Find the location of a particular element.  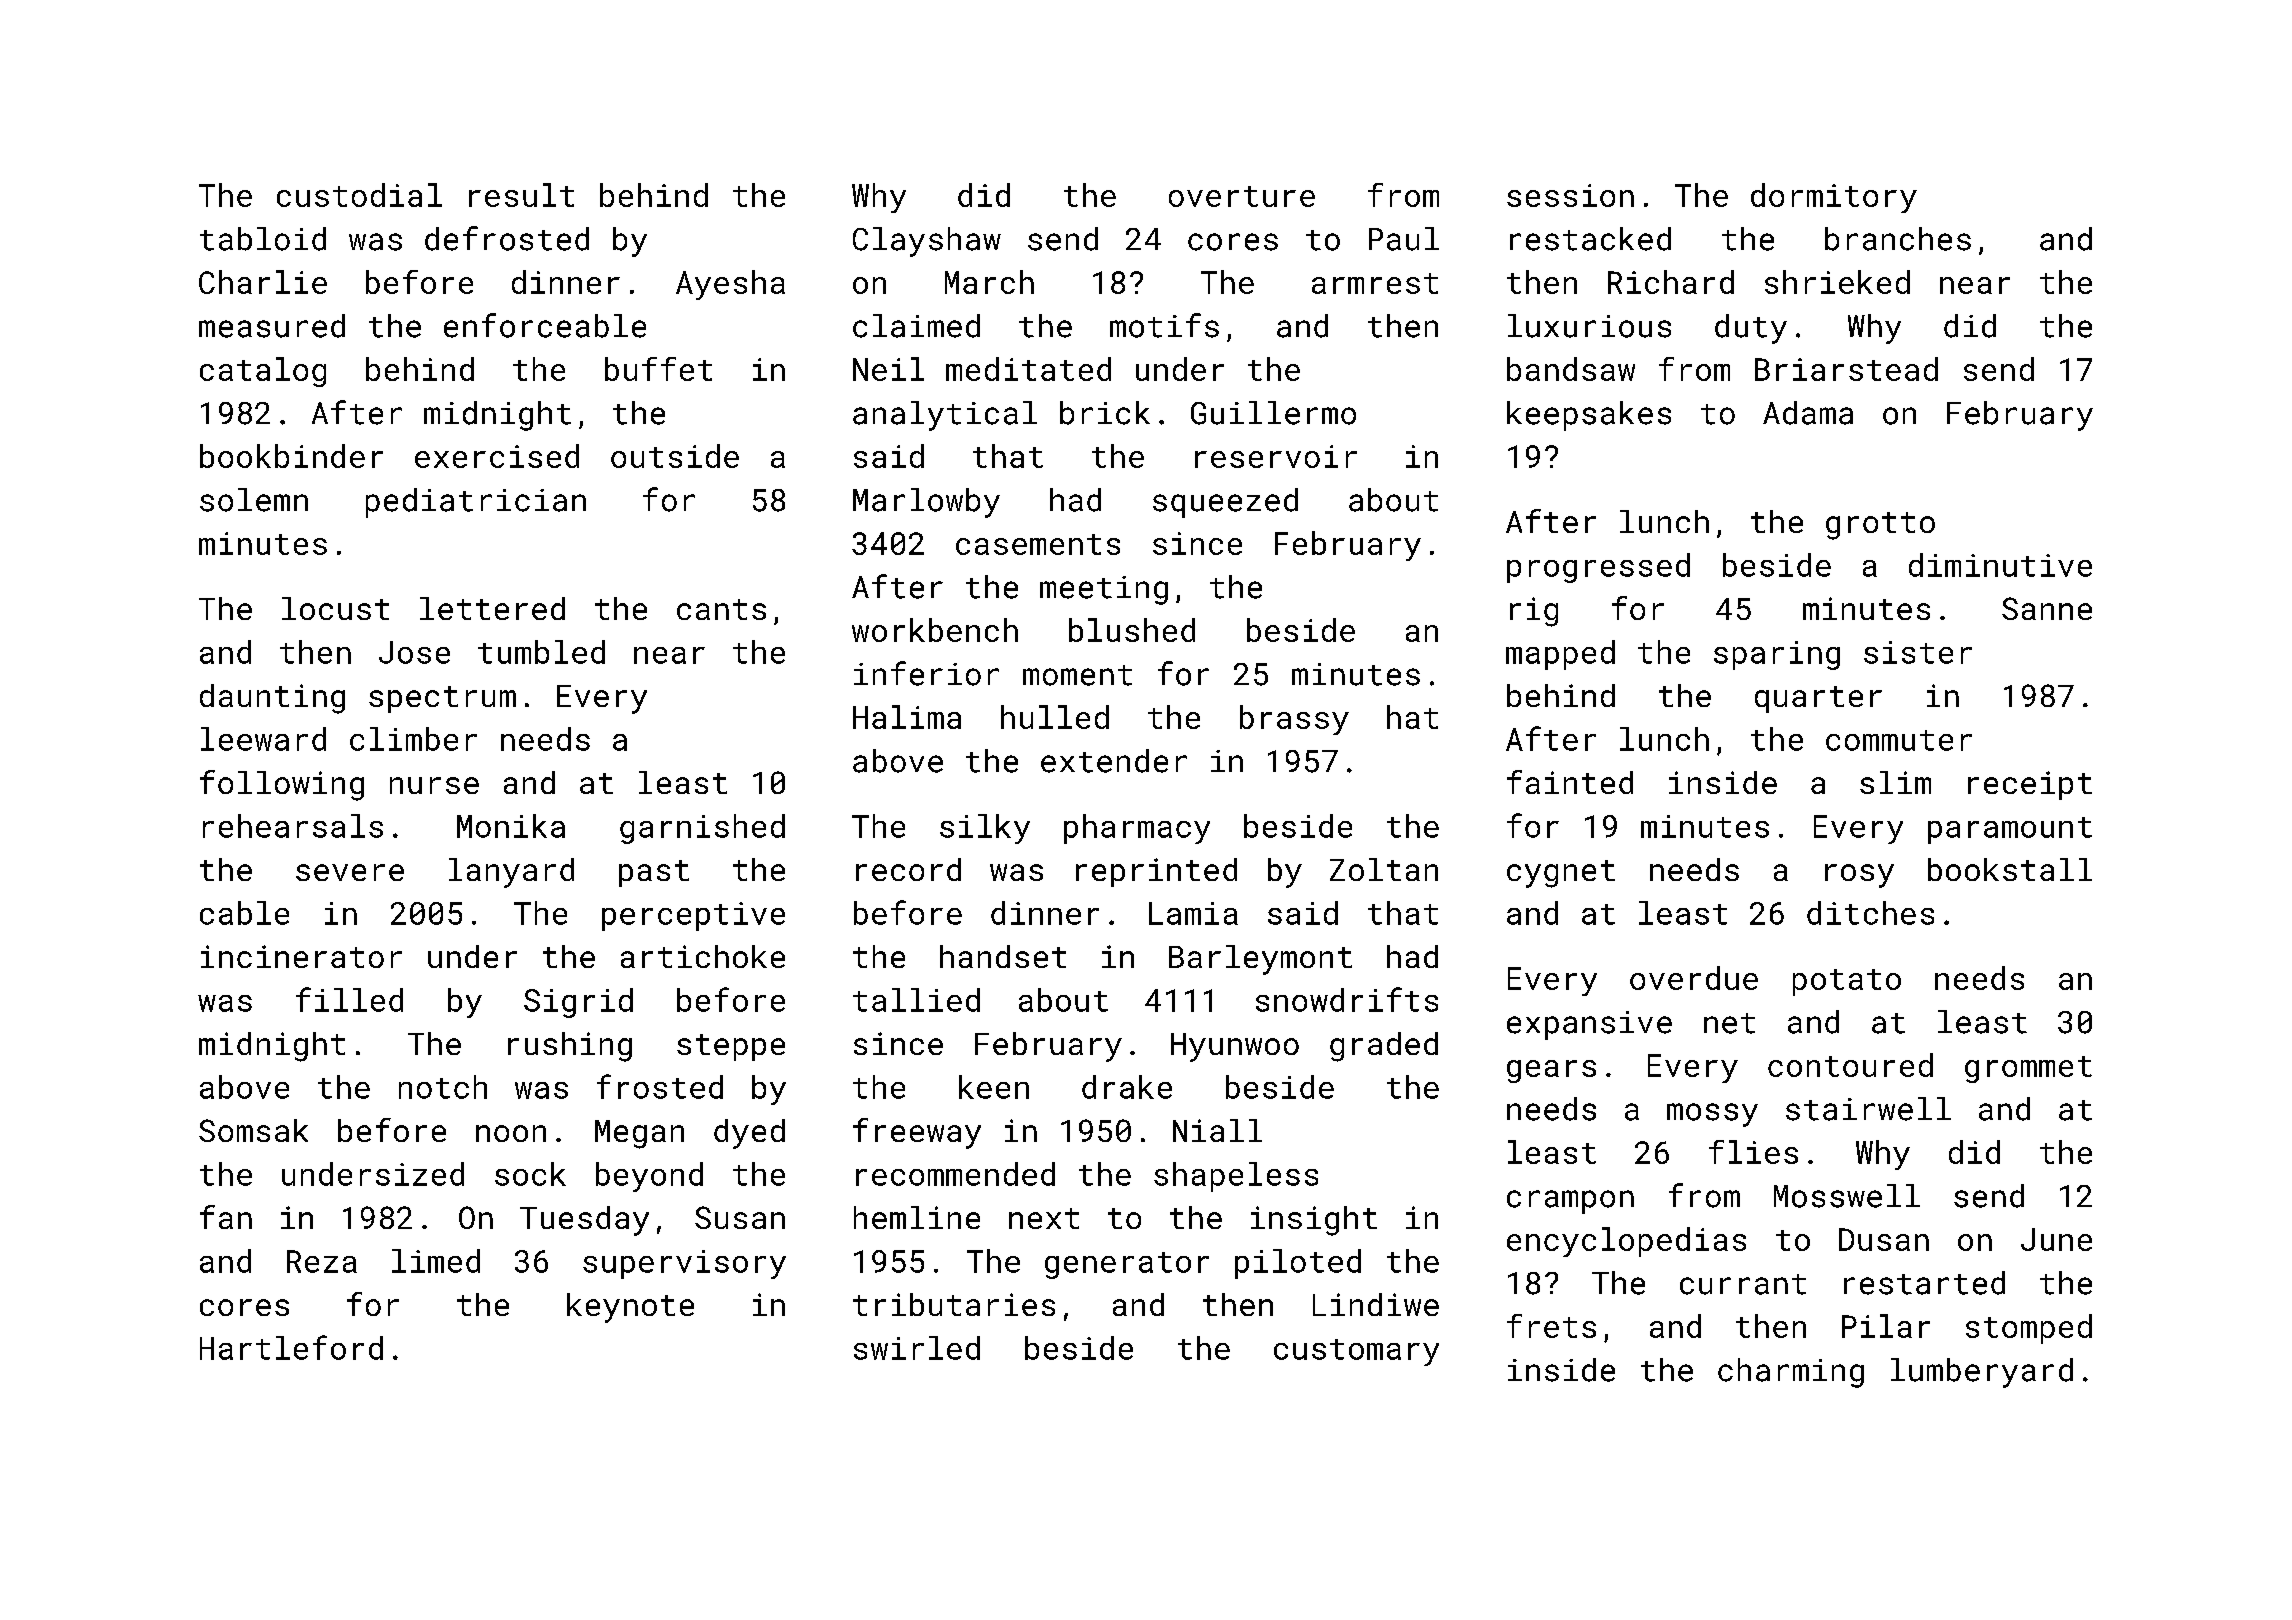

pediatrician is located at coordinates (476, 503).
